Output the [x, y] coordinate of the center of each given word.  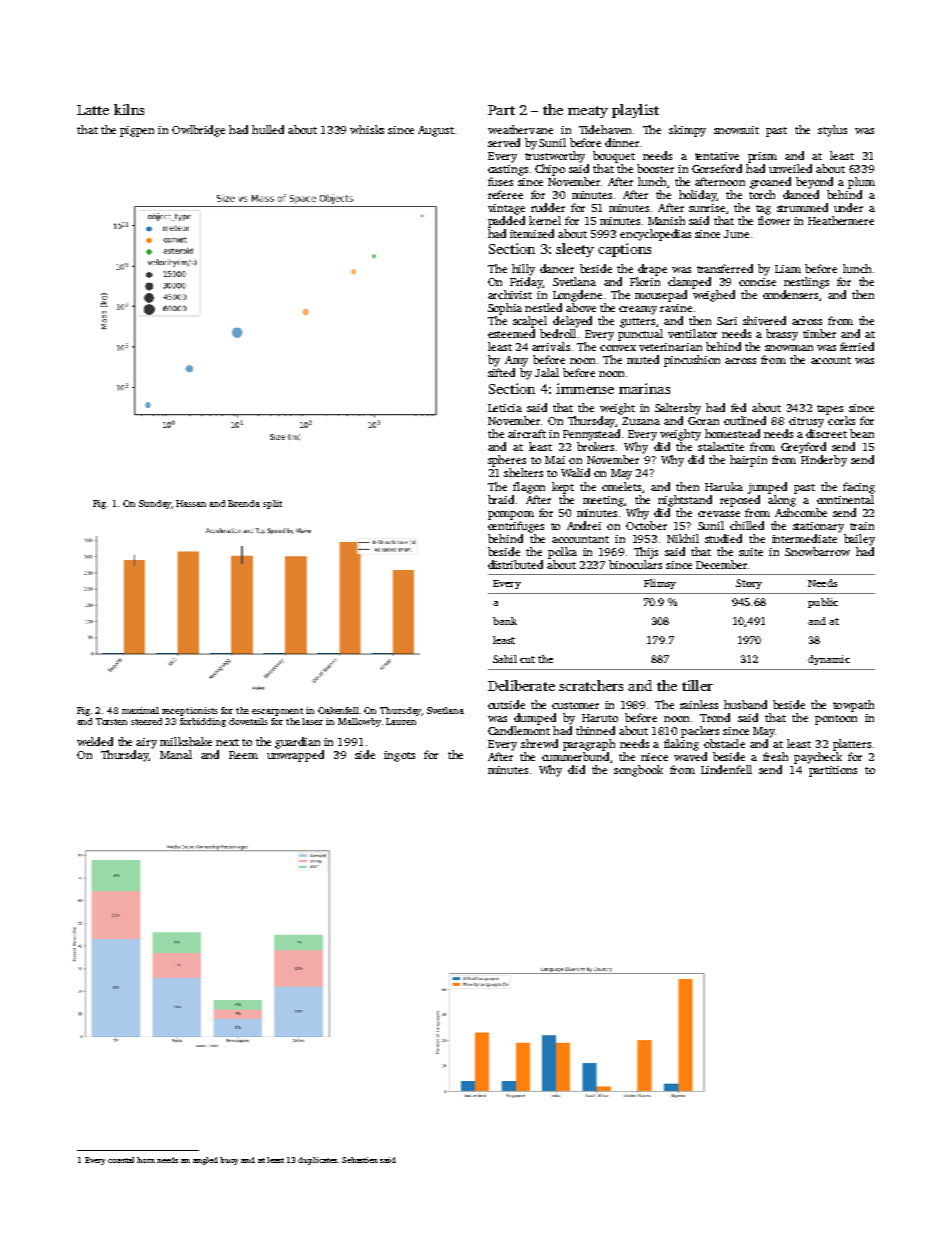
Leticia [505, 408]
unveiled [790, 168]
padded [506, 222]
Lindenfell [726, 769]
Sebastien [360, 1160]
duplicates [317, 1161]
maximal [140, 710]
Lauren [401, 721]
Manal [176, 754]
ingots [399, 756]
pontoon [836, 720]
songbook [638, 771]
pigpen [137, 131]
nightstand [685, 501]
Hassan [191, 503]
